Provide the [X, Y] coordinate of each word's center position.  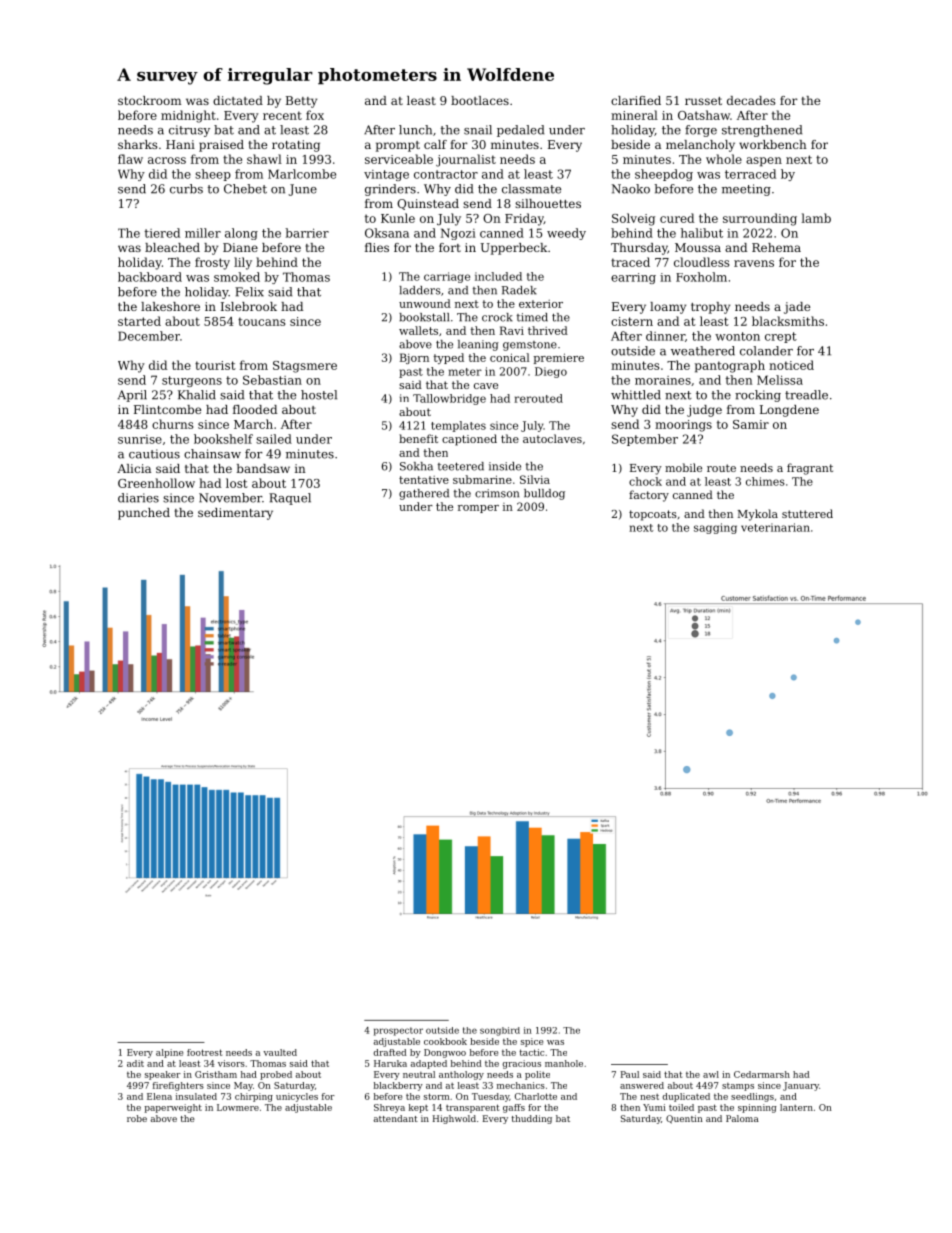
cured [677, 218]
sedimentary [235, 514]
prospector [398, 1031]
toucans [261, 321]
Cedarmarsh [762, 1074]
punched [144, 514]
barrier [307, 233]
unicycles [297, 1097]
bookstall [424, 317]
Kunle [398, 218]
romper [478, 509]
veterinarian [775, 527]
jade [797, 308]
